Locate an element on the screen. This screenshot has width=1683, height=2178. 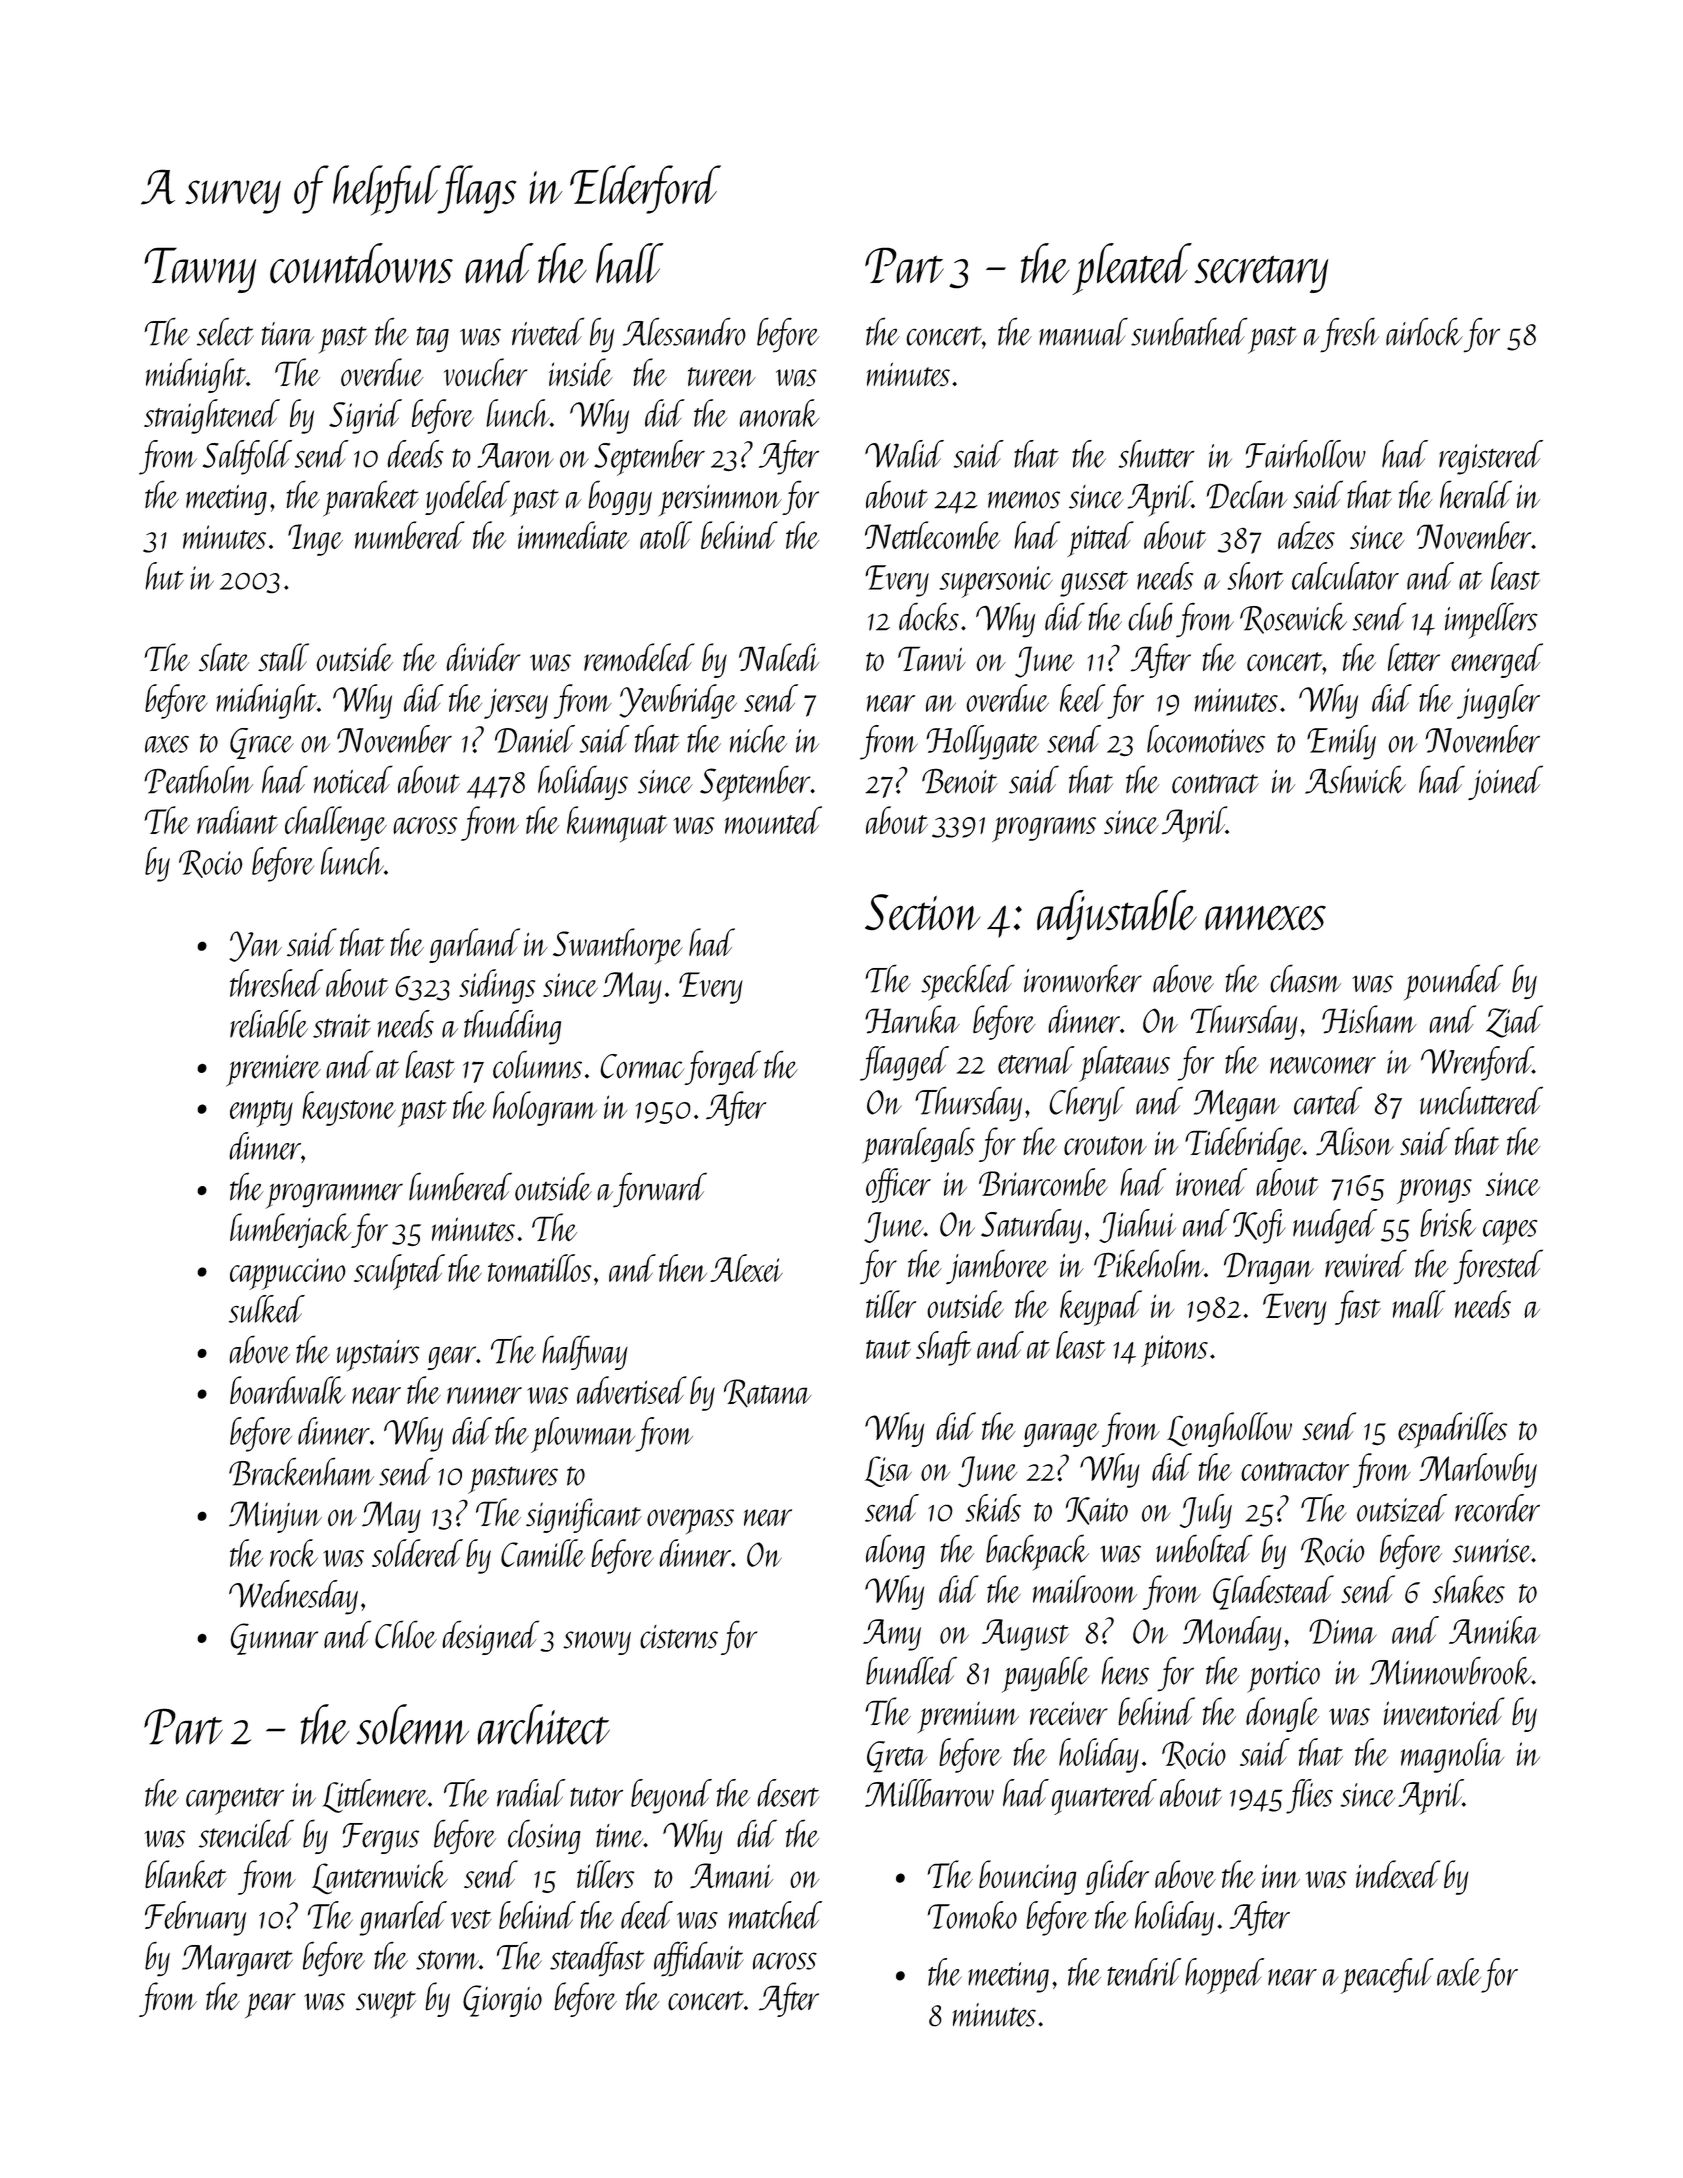
inside is located at coordinates (581, 372).
